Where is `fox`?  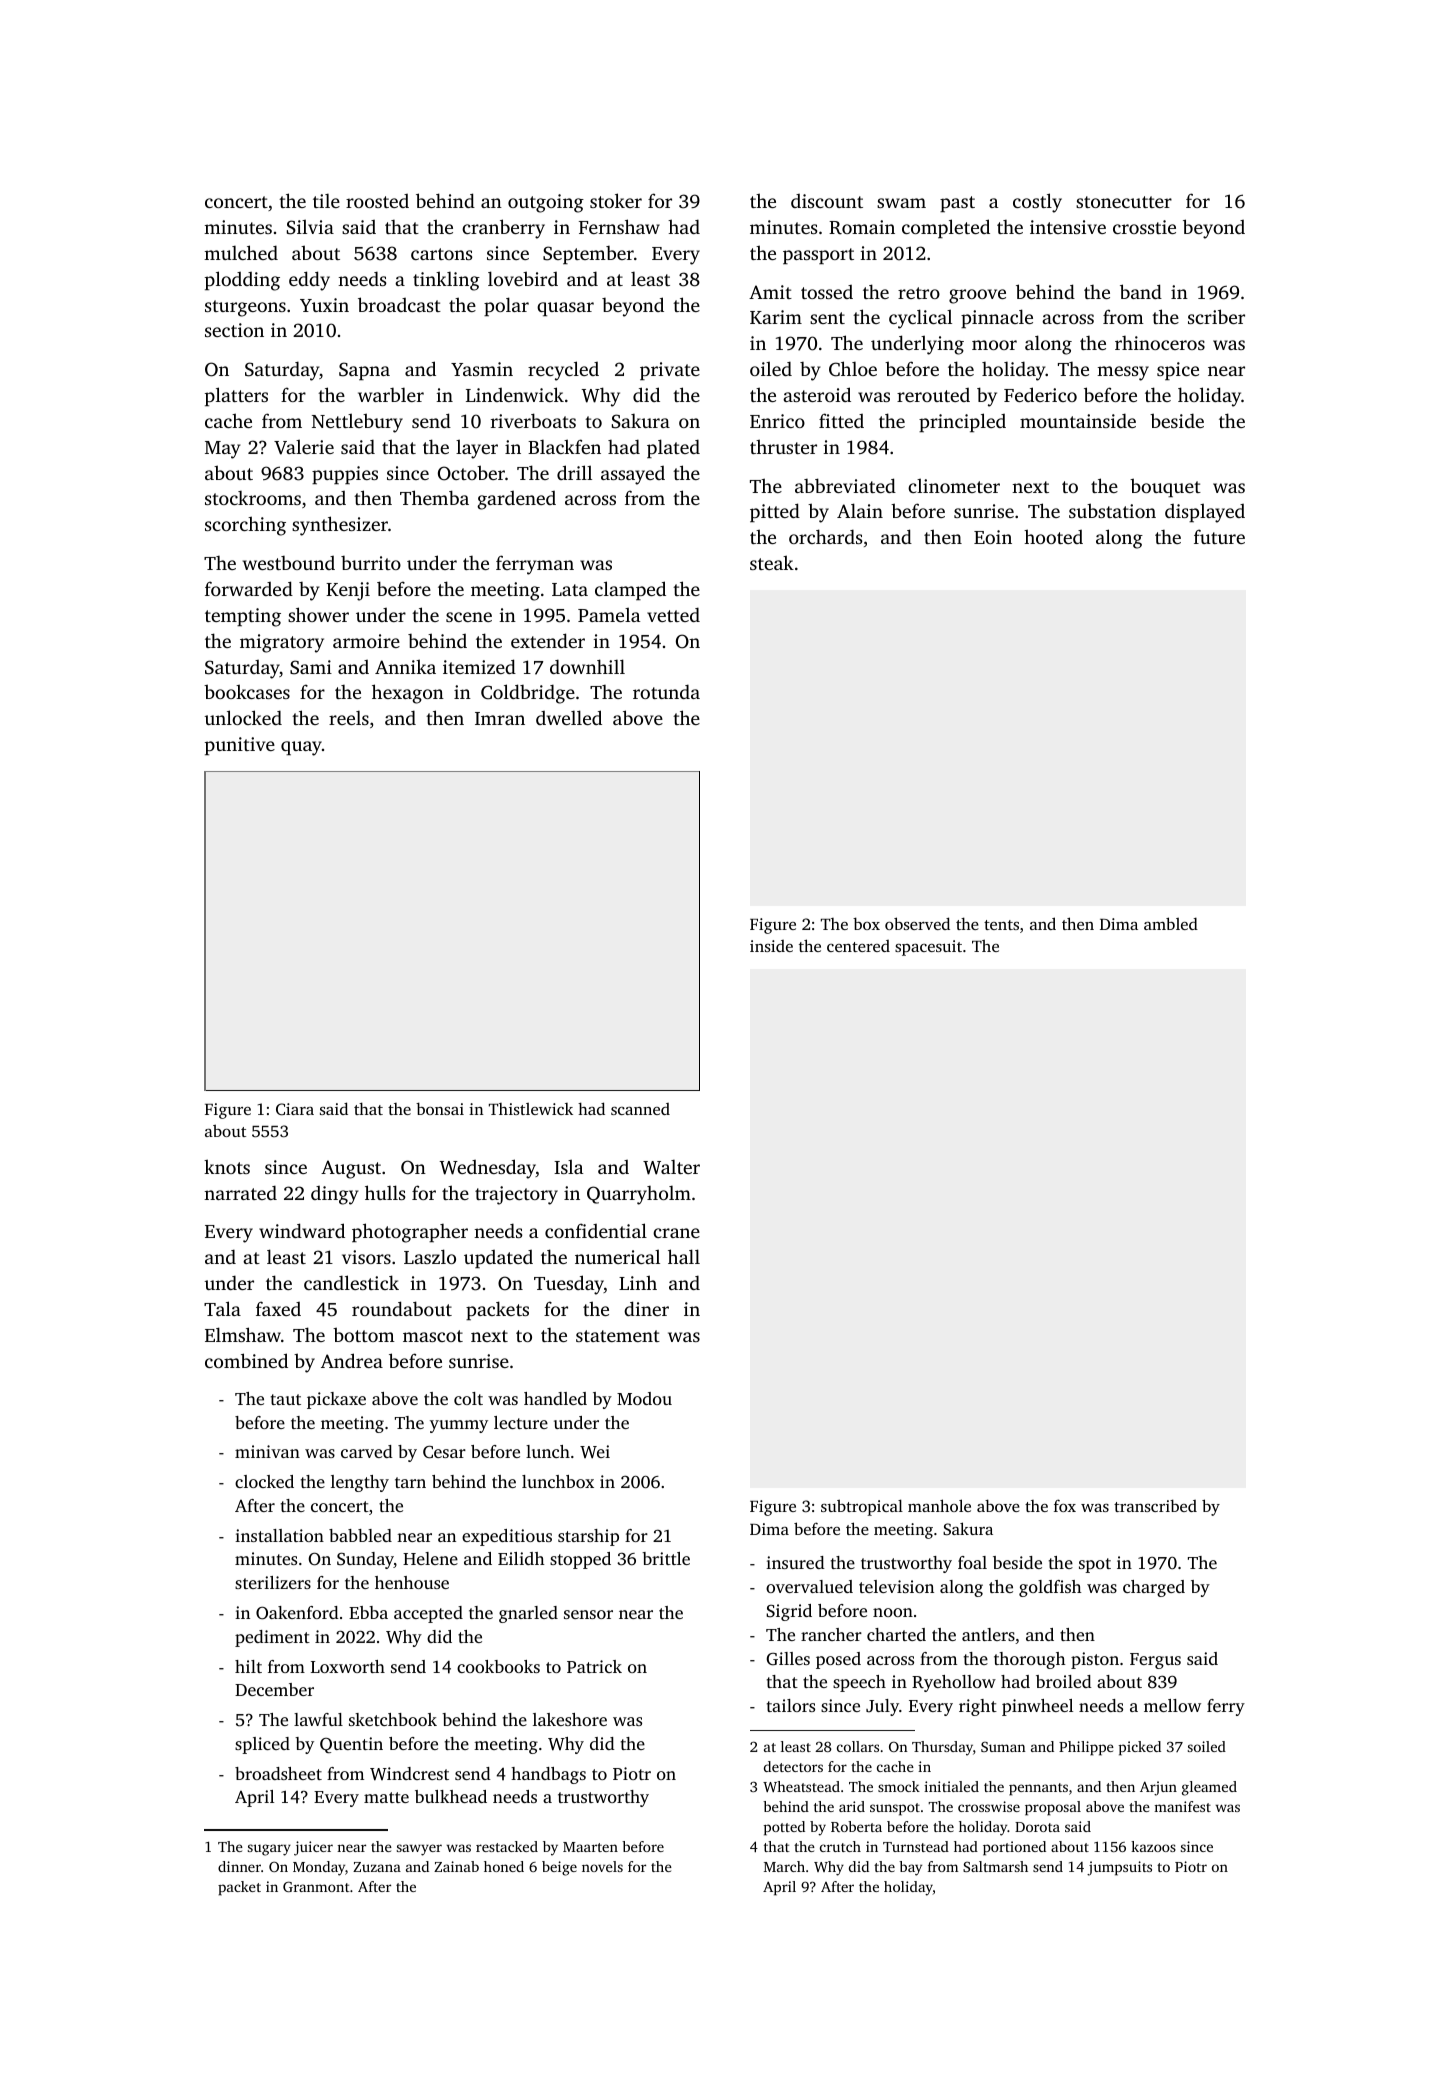 fox is located at coordinates (1065, 1505).
